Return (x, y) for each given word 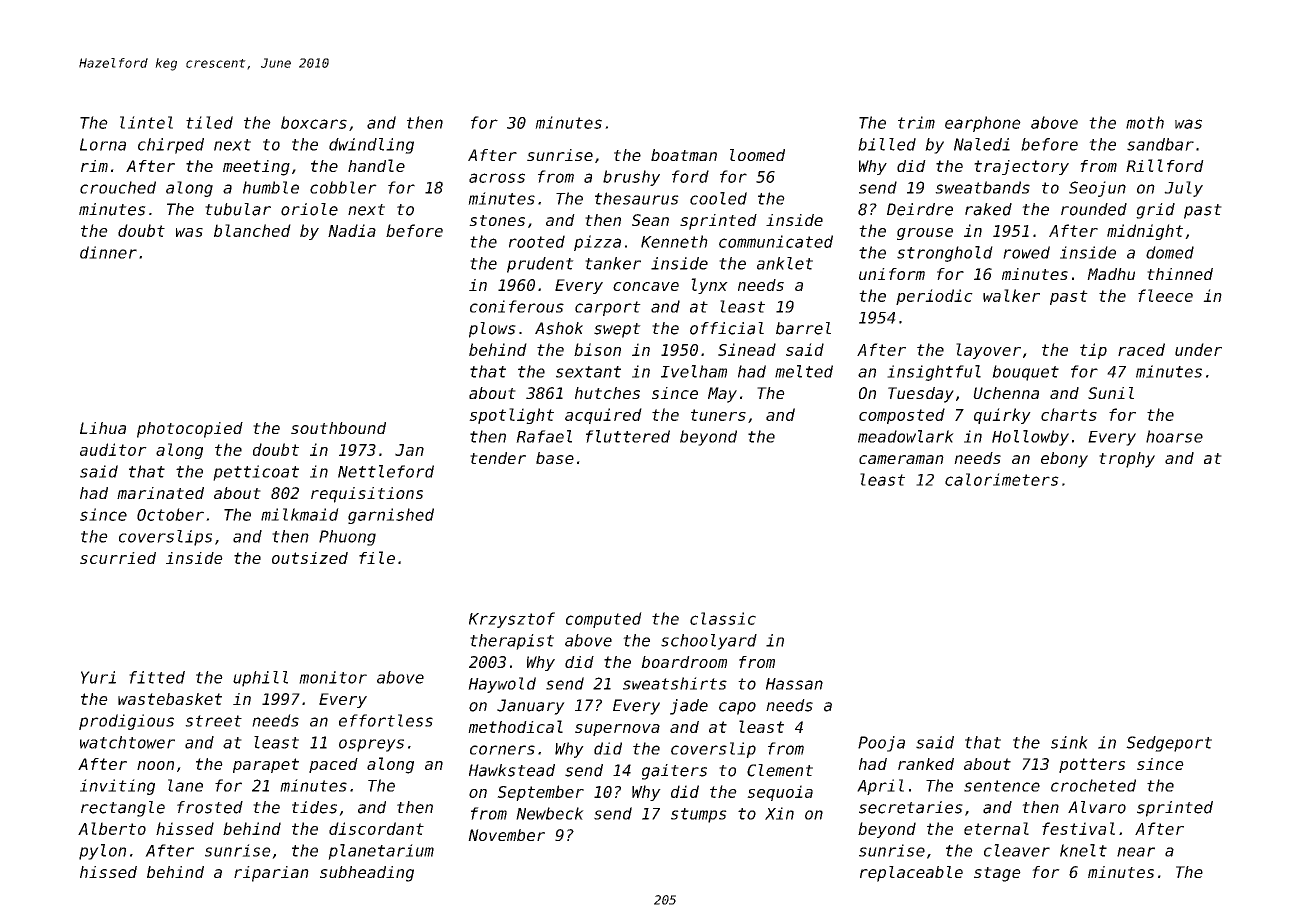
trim (916, 122)
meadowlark (906, 436)
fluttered (628, 436)
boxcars (314, 122)
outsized (310, 558)
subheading (367, 874)
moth (1145, 122)
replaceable (911, 874)
